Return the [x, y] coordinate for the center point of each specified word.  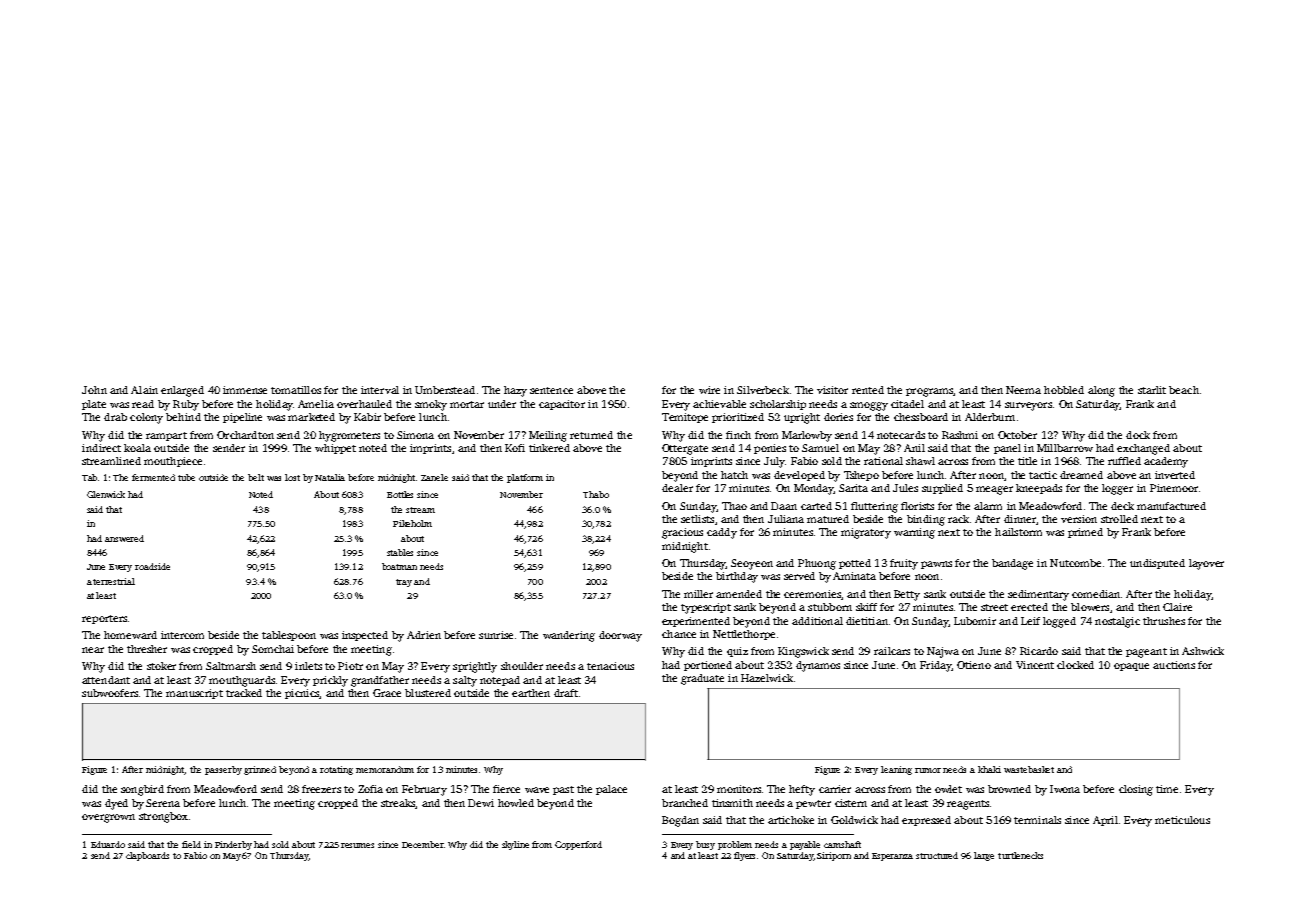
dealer [677, 488]
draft [566, 693]
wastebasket [1029, 769]
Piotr [350, 666]
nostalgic [1117, 622]
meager [994, 490]
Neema [1023, 390]
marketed [311, 417]
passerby [223, 770]
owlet [948, 789]
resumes [357, 845]
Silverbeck [763, 390]
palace [611, 790]
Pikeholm [412, 523]
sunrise [496, 635]
